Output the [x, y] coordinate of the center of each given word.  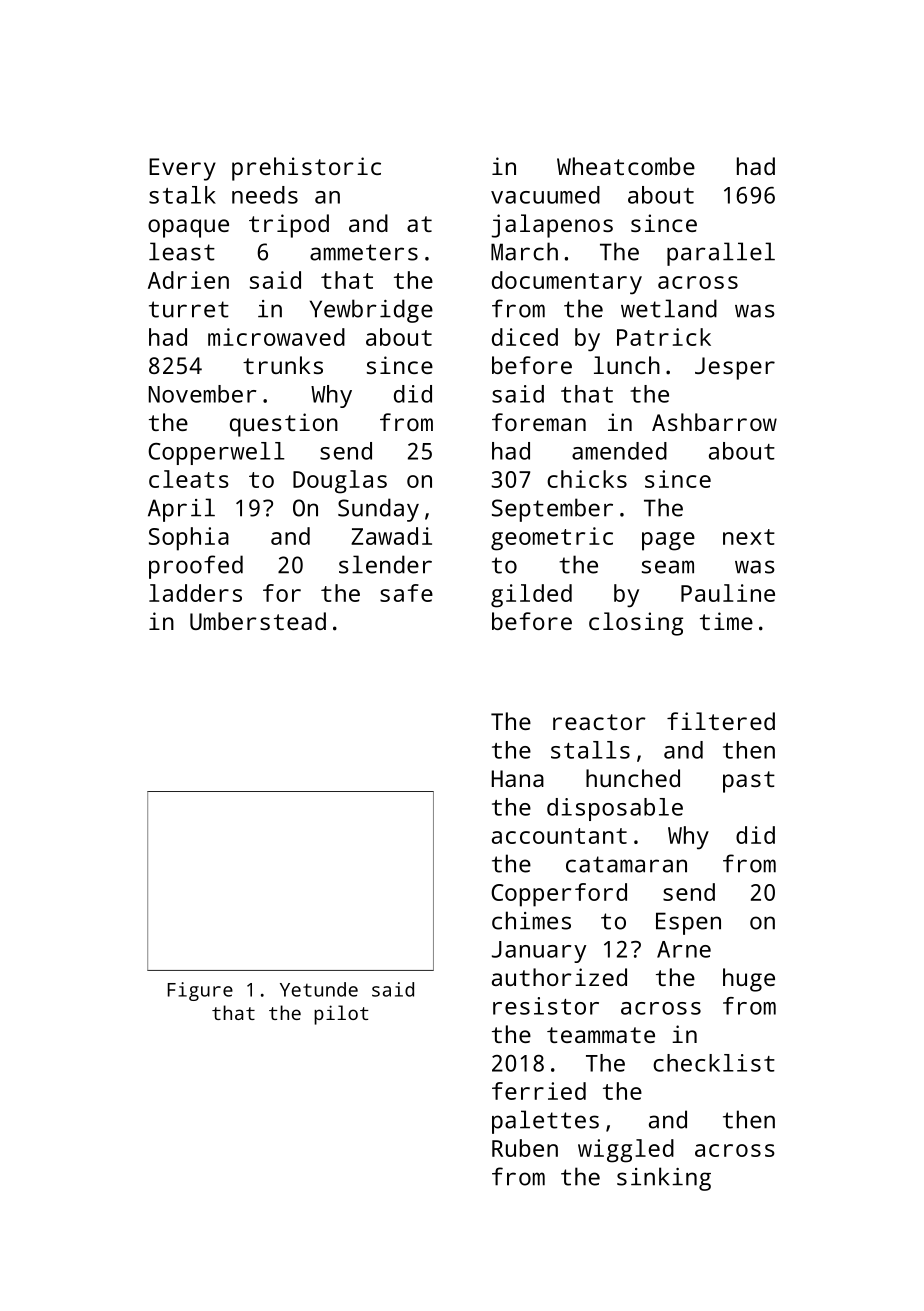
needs [265, 195]
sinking [664, 1179]
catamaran [626, 864]
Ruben [525, 1148]
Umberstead [258, 621]
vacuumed [545, 195]
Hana [518, 778]
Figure [200, 991]
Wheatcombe [626, 166]
